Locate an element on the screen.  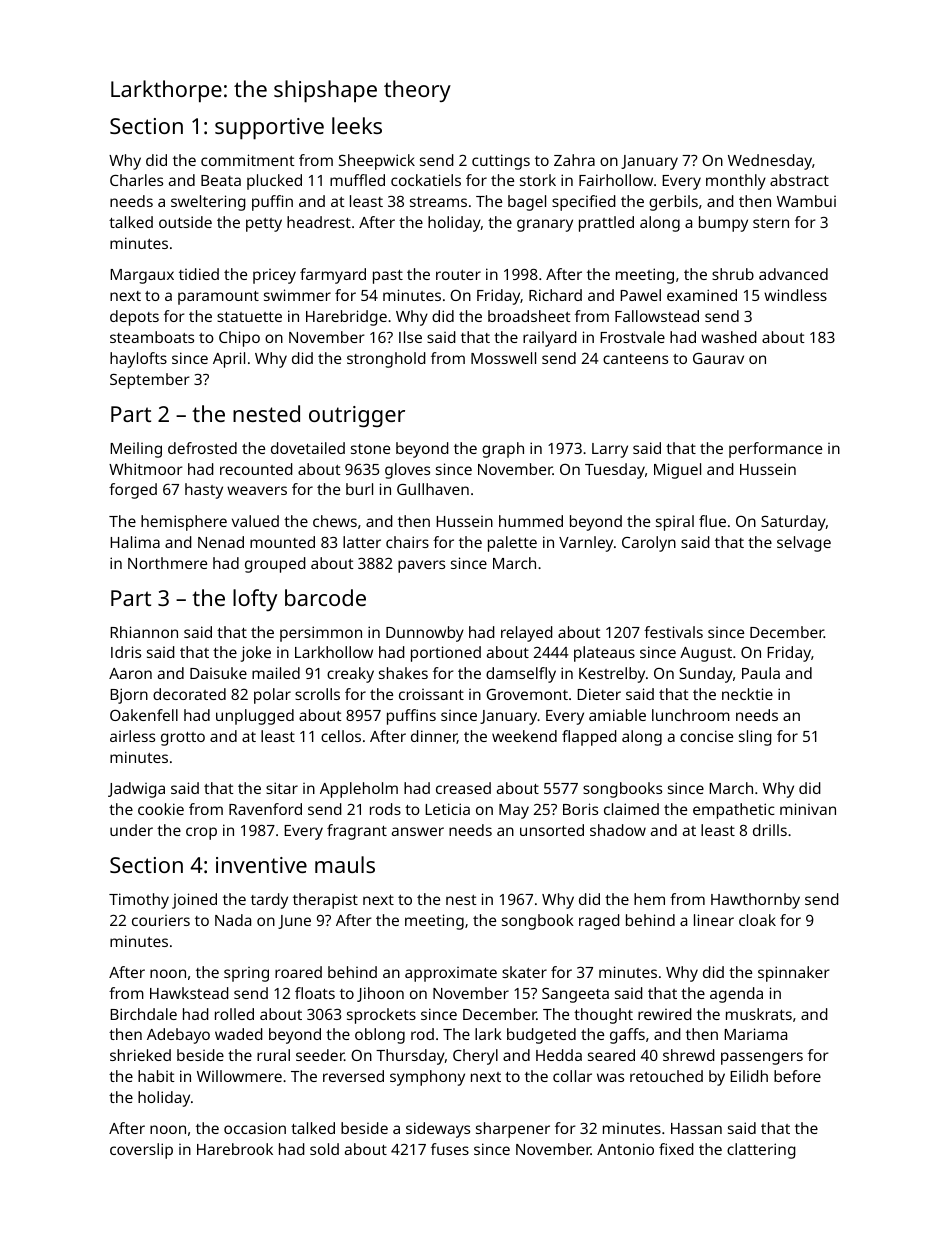
Oakenfell is located at coordinates (144, 715).
